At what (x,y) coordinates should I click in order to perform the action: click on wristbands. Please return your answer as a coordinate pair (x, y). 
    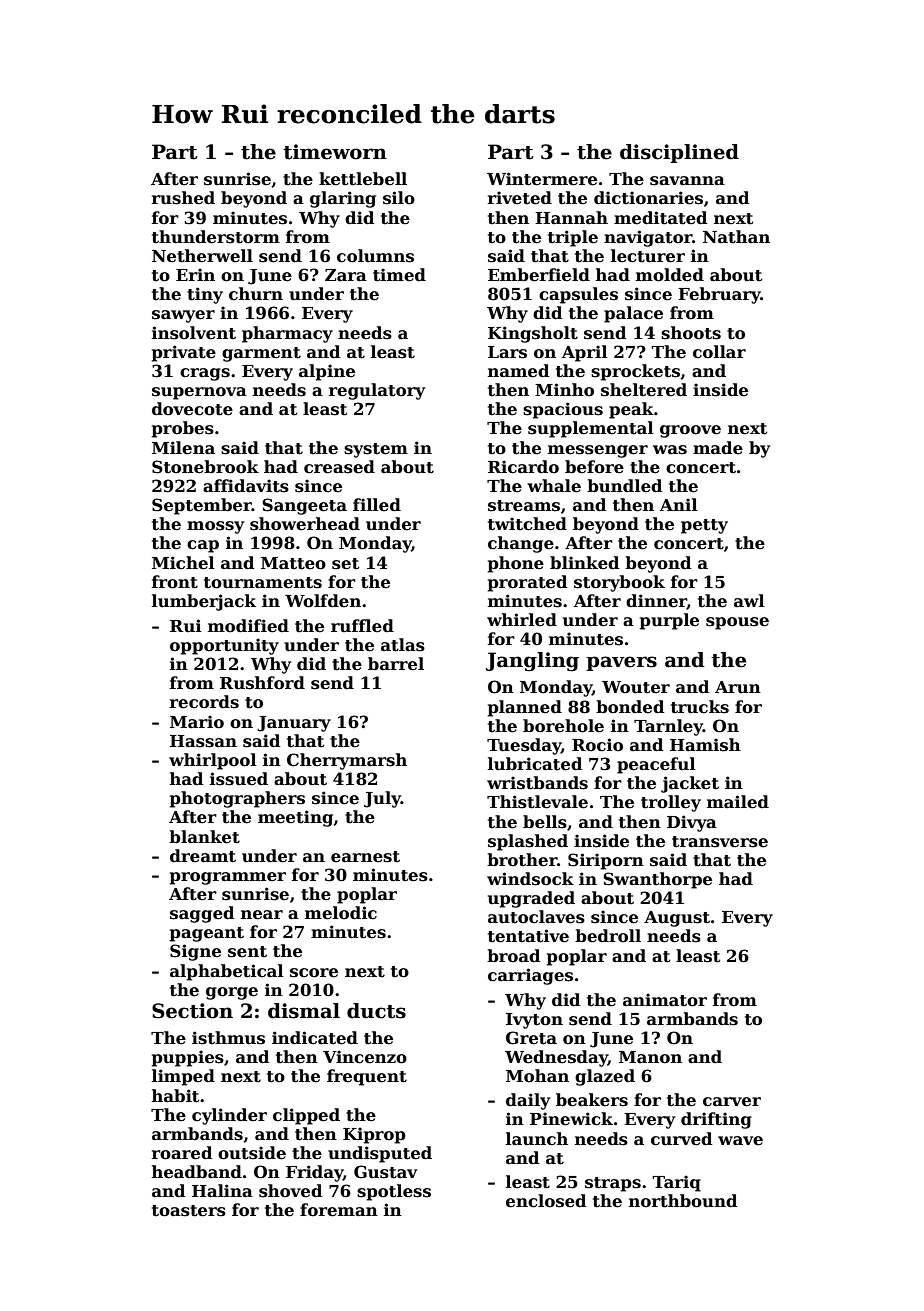
    Looking at the image, I should click on (537, 783).
